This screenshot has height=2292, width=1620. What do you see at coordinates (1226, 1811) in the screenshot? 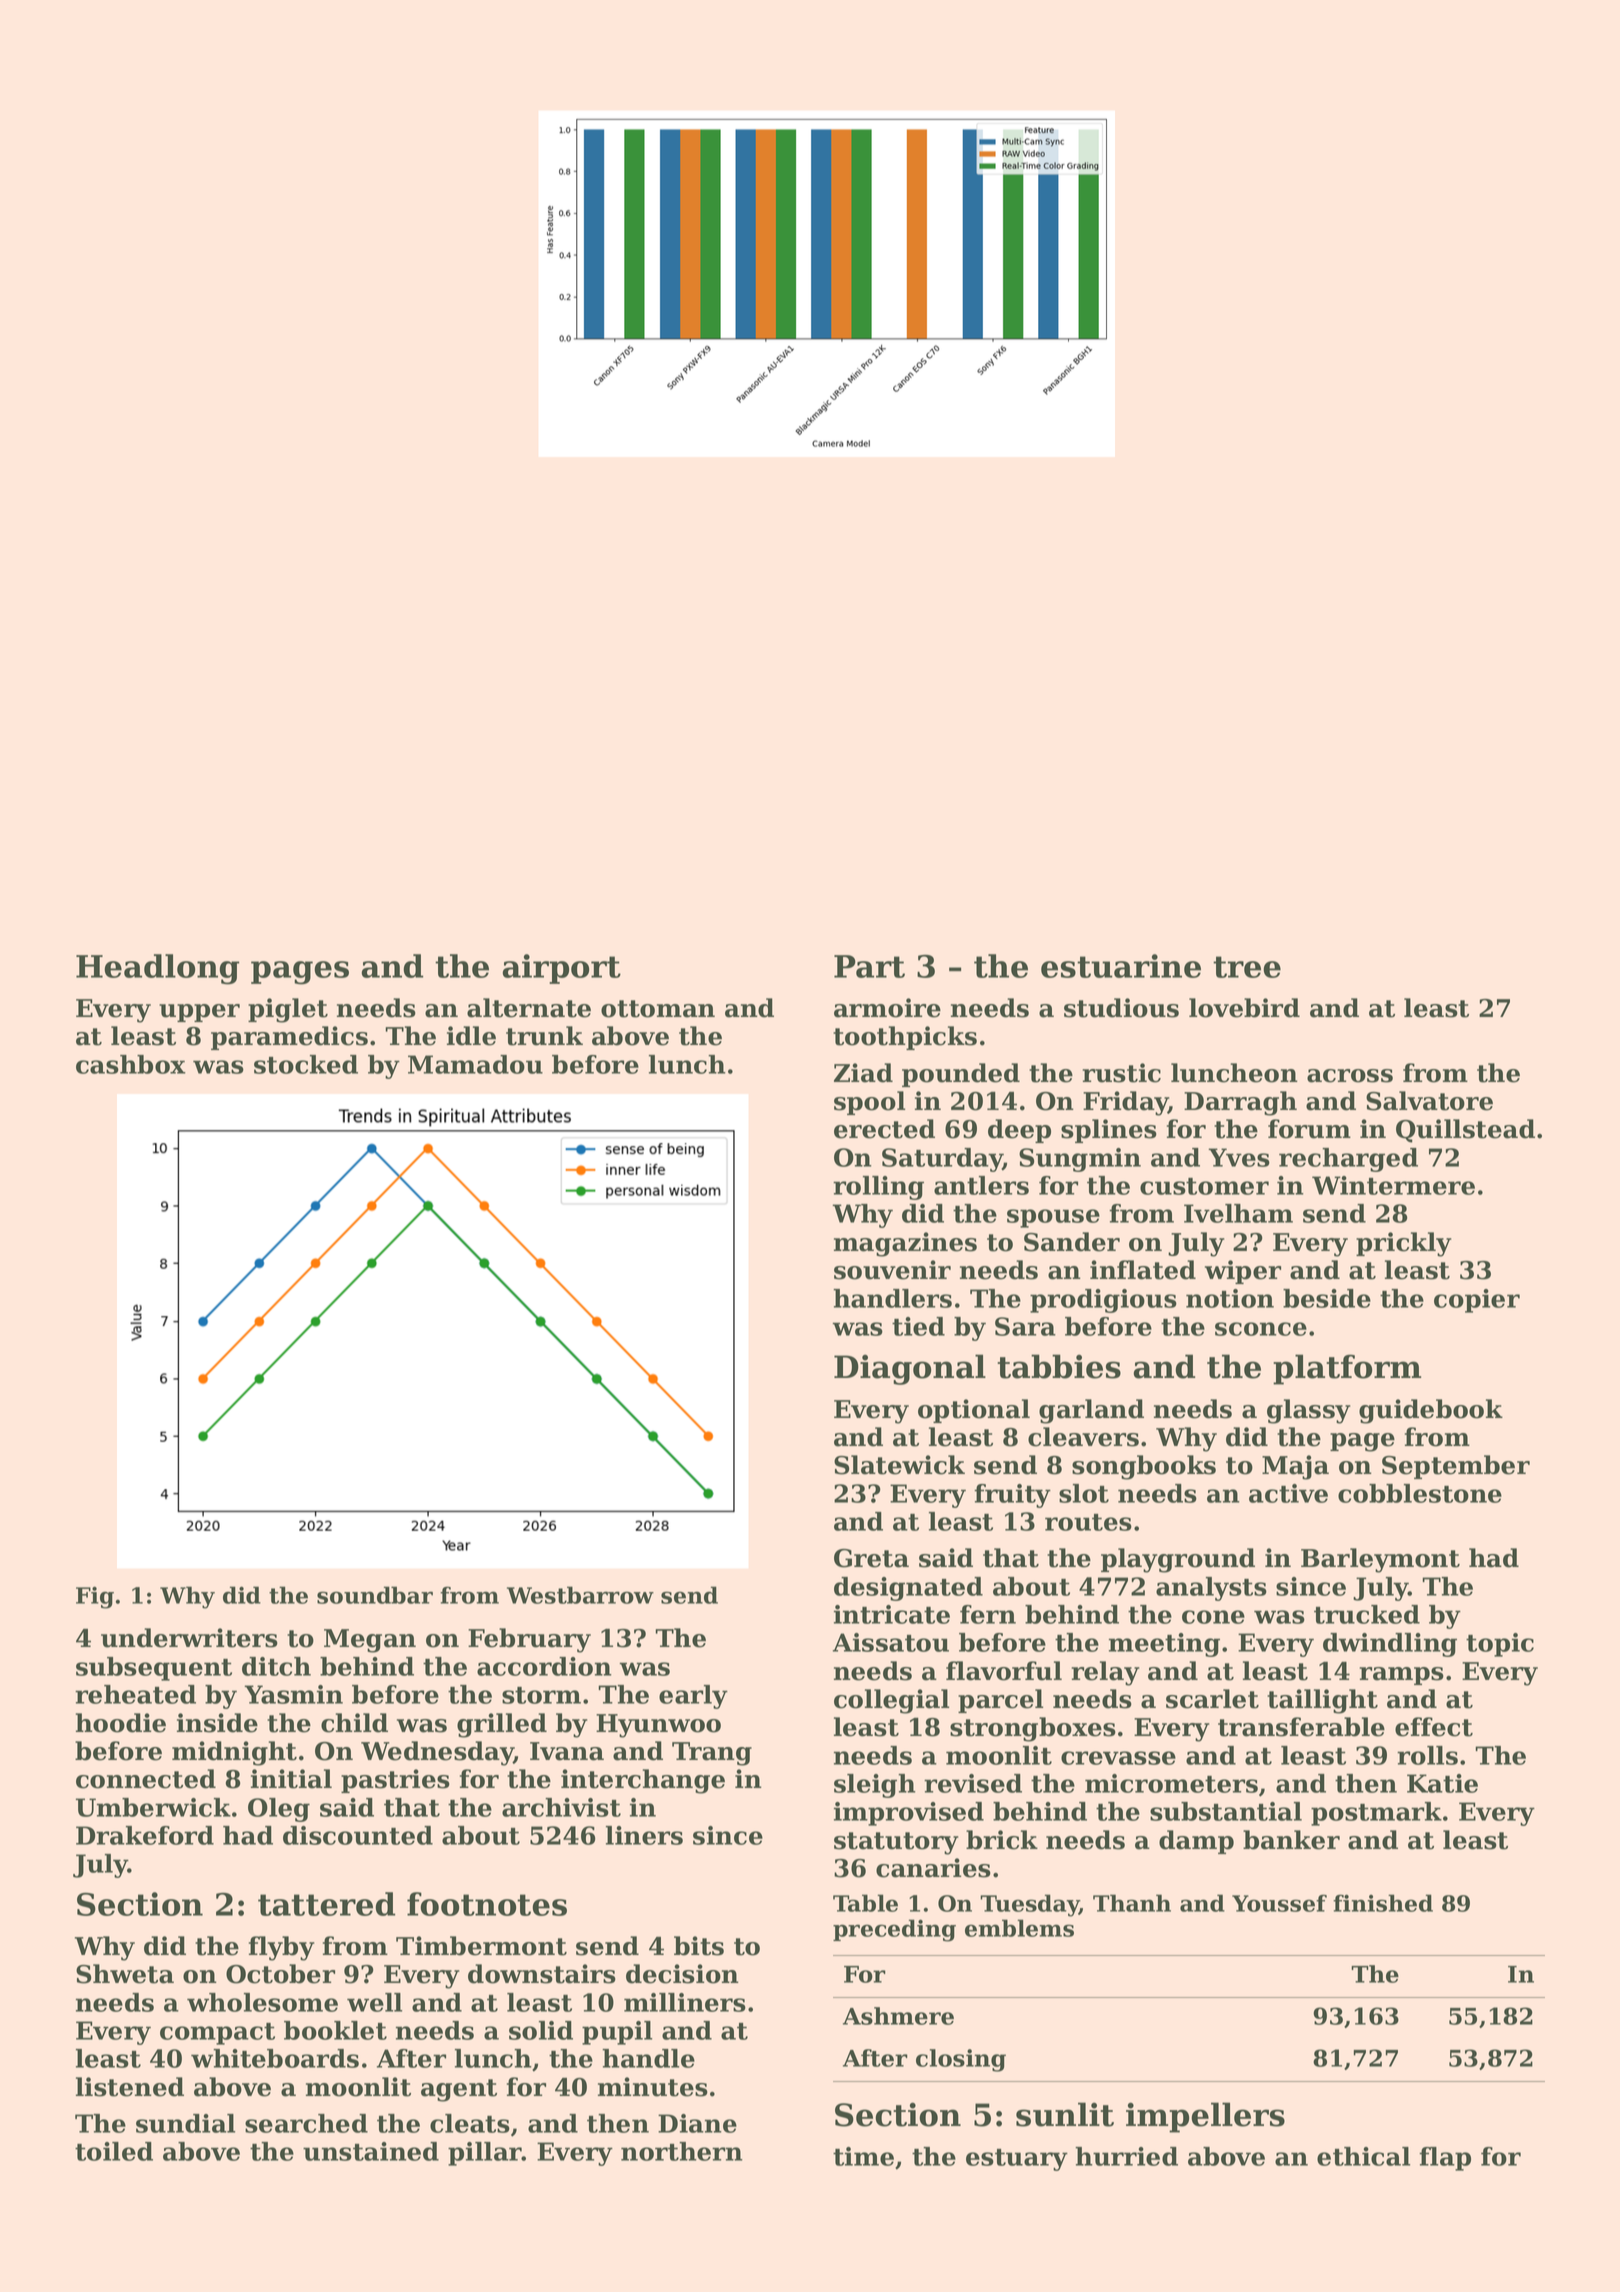
I see `substantial` at bounding box center [1226, 1811].
